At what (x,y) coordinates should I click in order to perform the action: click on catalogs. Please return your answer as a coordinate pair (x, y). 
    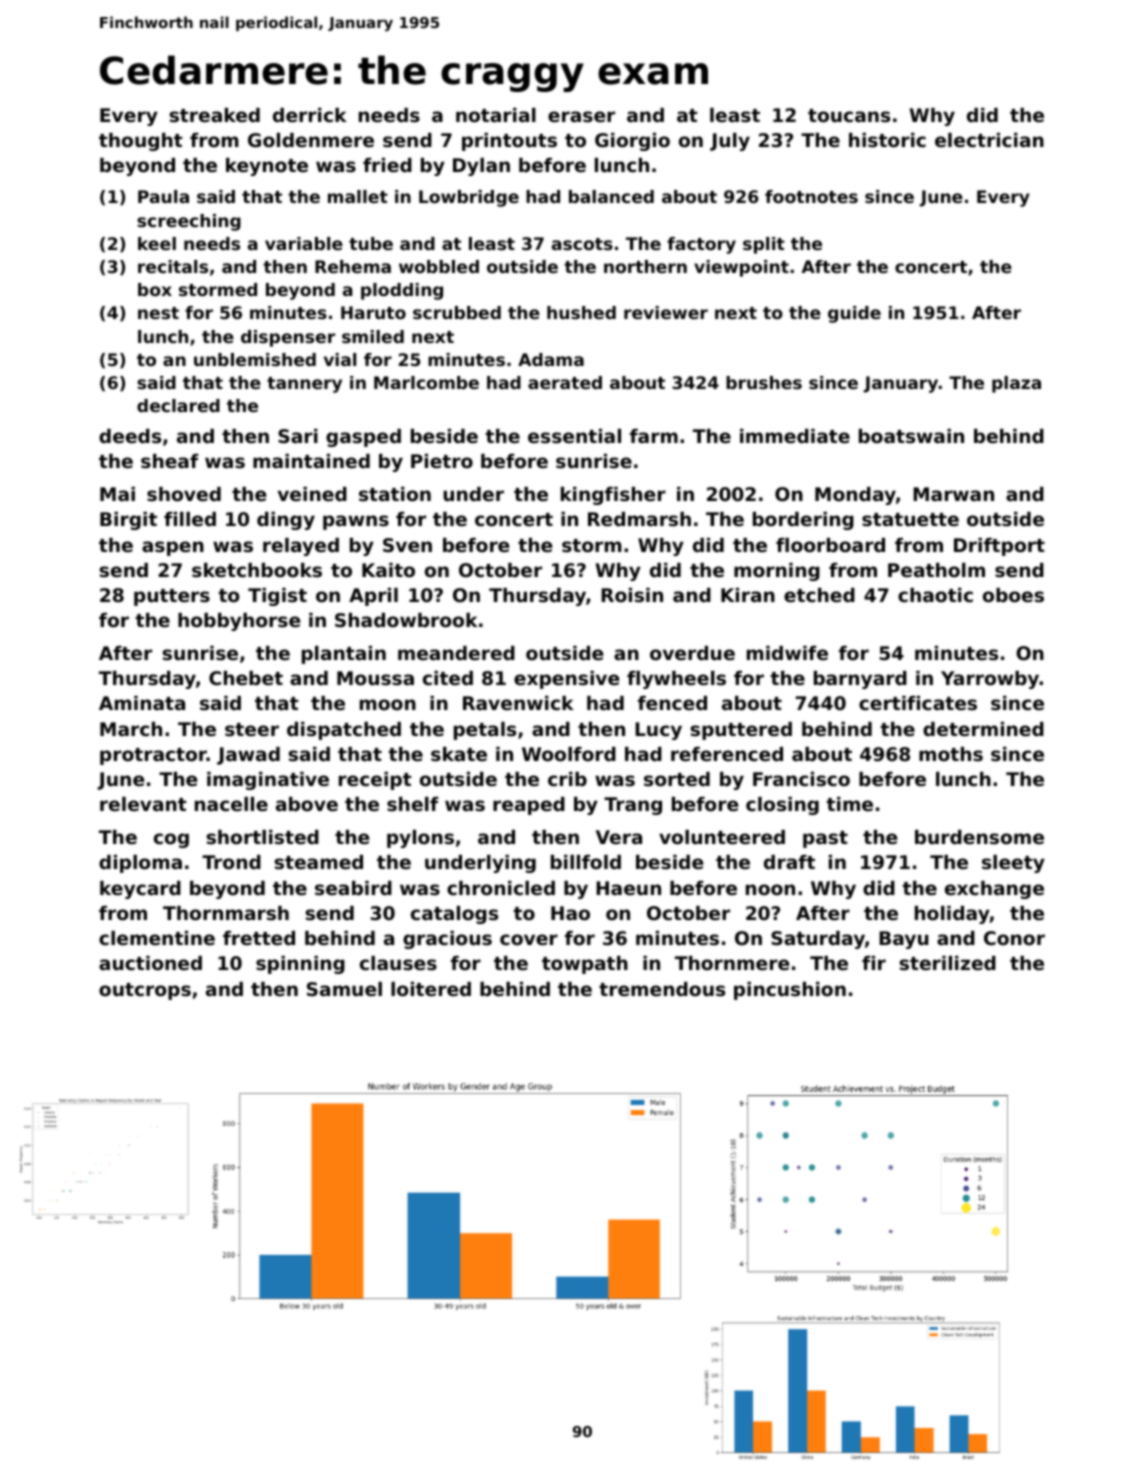
    Looking at the image, I should click on (454, 915).
